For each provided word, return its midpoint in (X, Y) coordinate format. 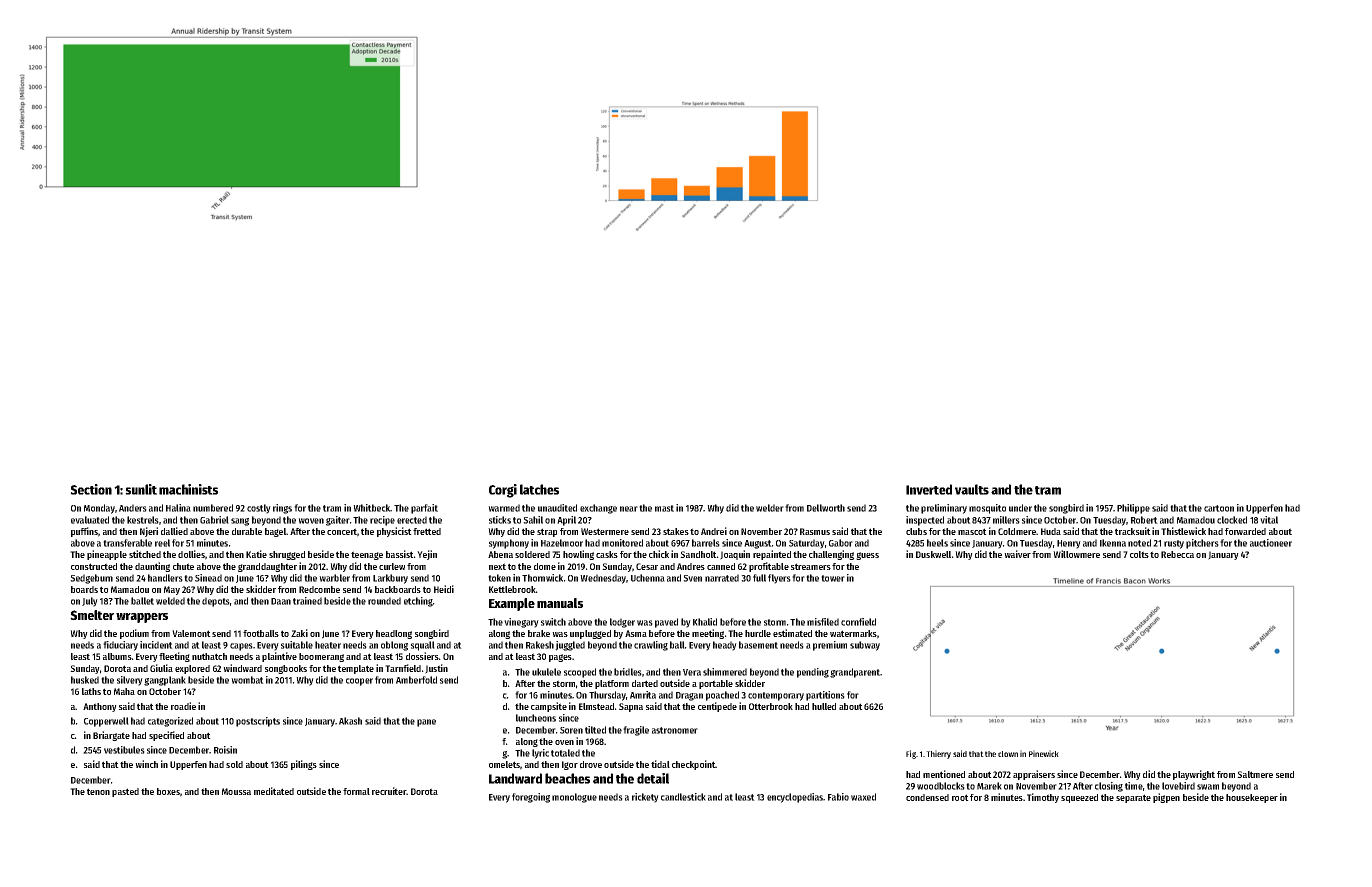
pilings (304, 765)
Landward (515, 778)
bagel (275, 532)
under (1020, 508)
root (960, 797)
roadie (183, 706)
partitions (825, 696)
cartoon (1219, 508)
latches (539, 489)
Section (91, 489)
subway (865, 646)
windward (242, 668)
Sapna (631, 707)
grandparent (855, 673)
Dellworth (826, 508)
